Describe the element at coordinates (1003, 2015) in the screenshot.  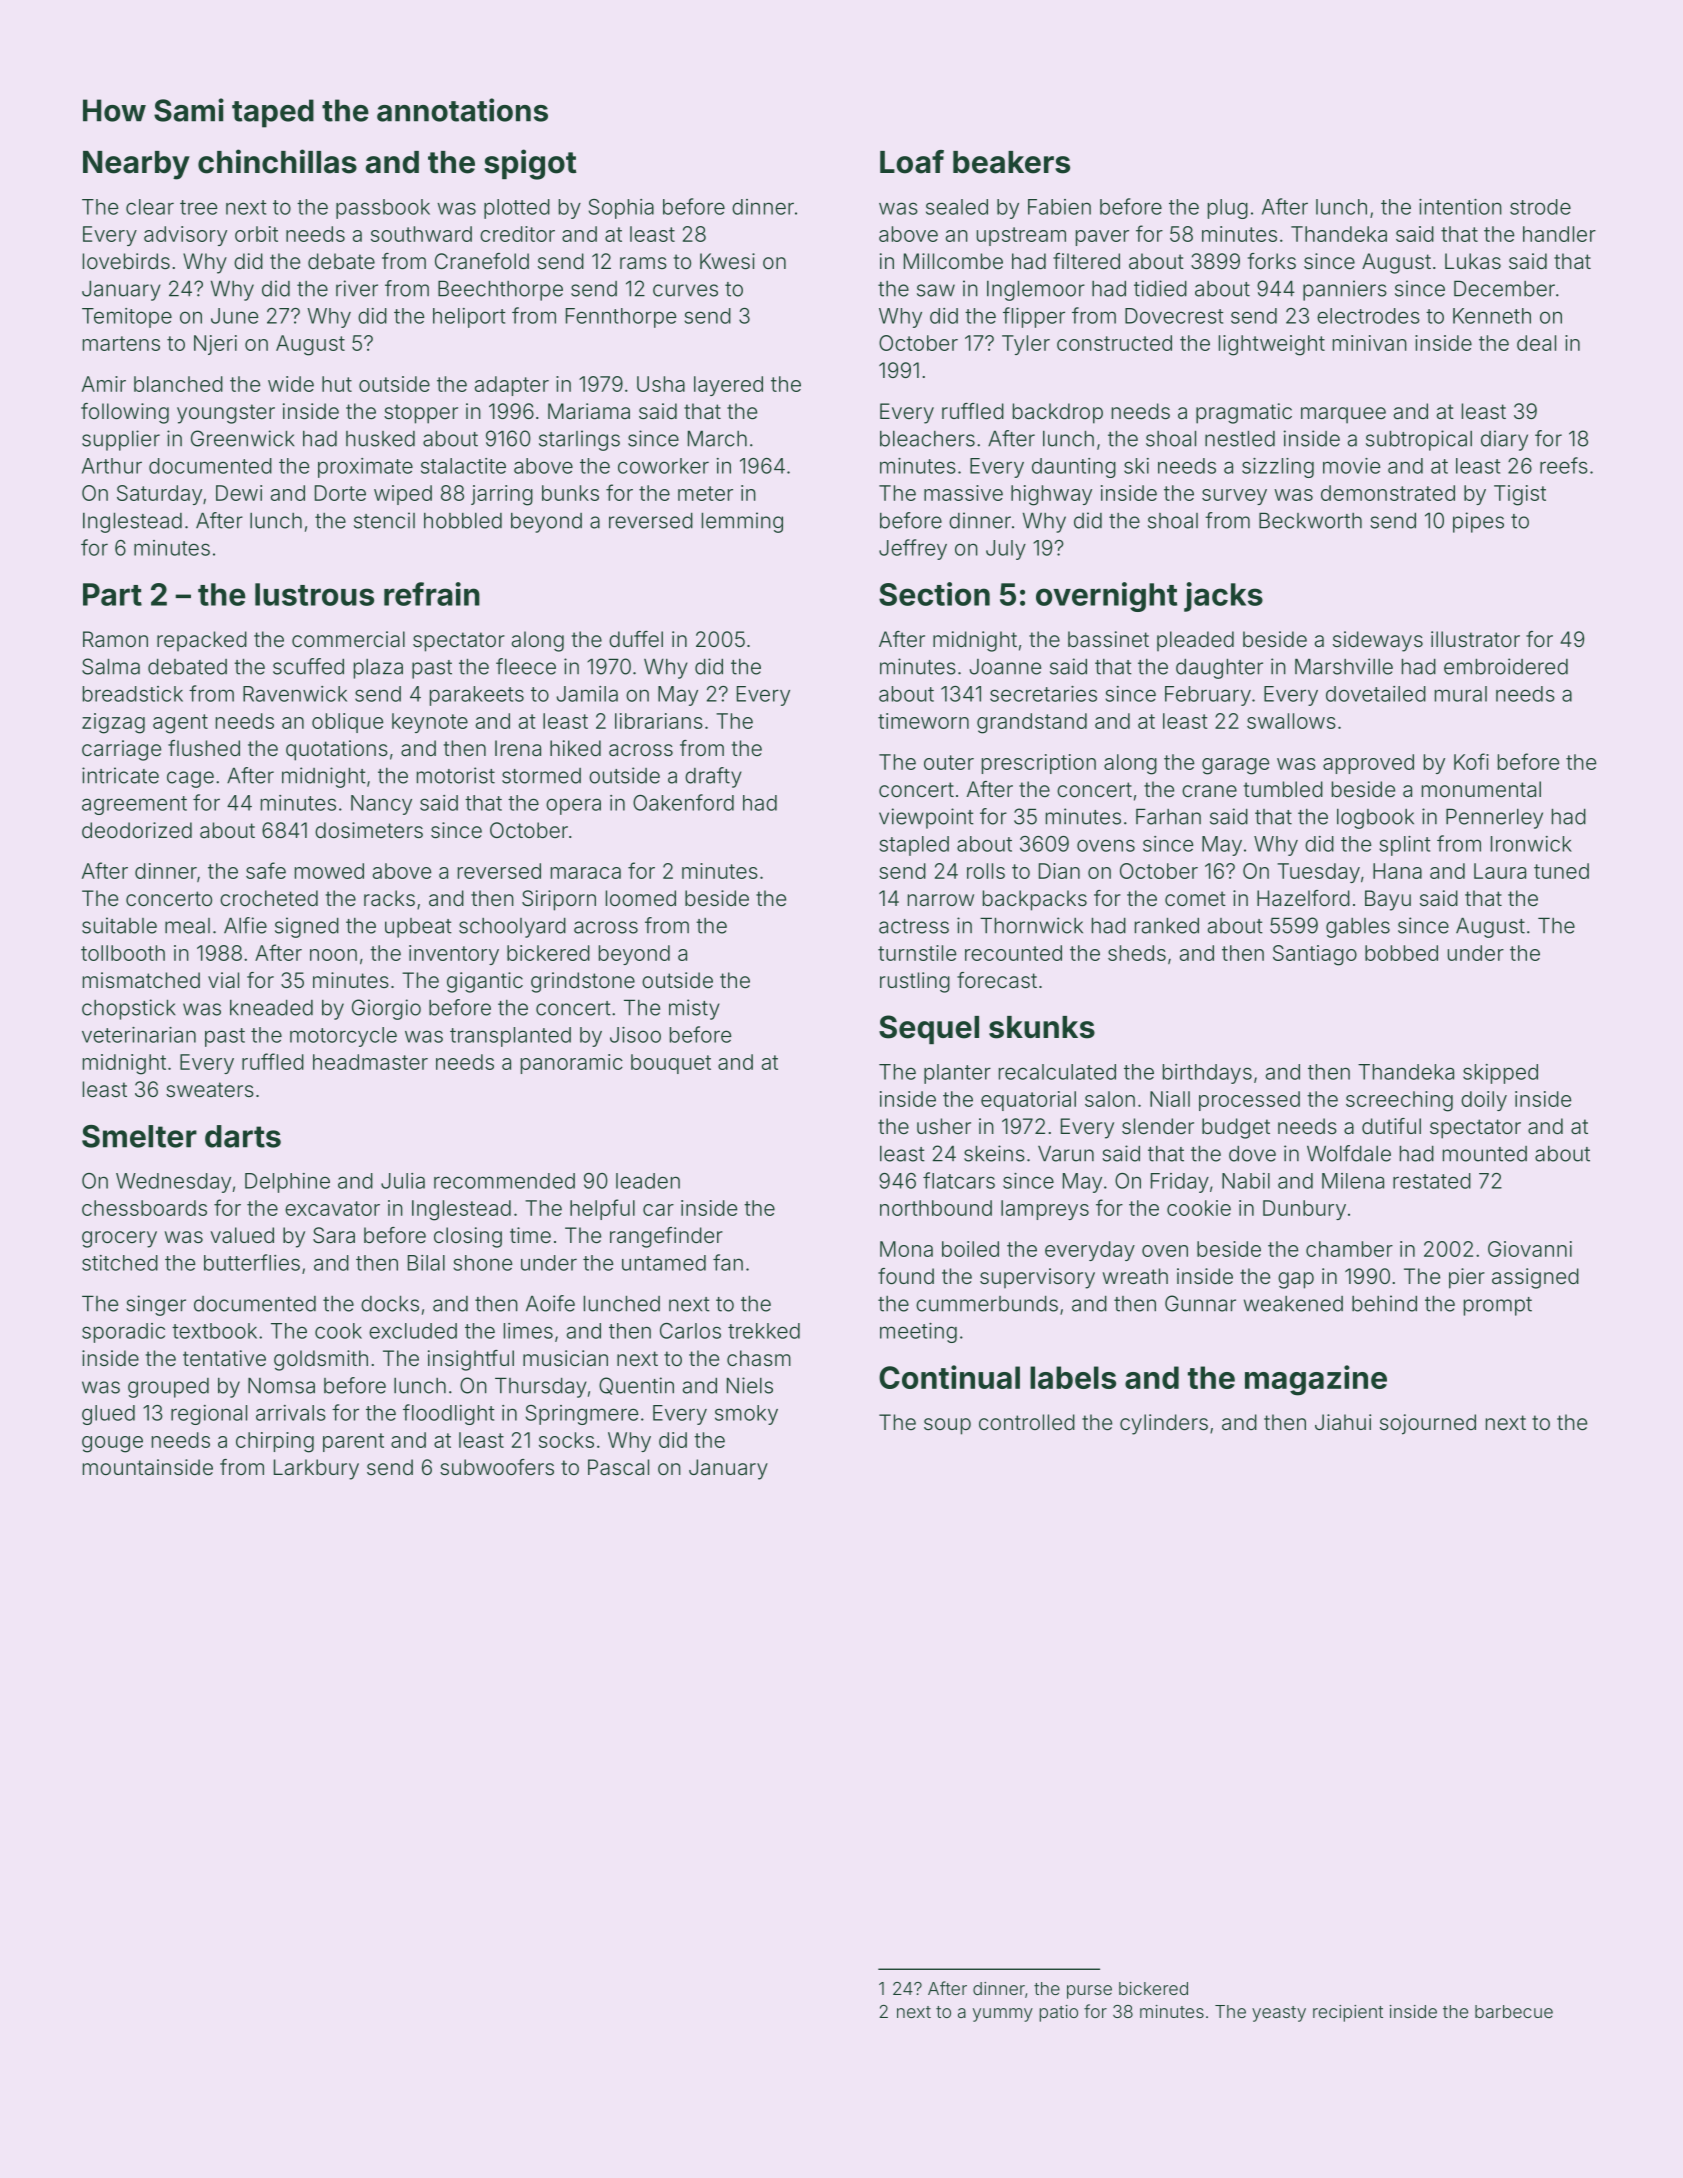
I see `yummy` at that location.
